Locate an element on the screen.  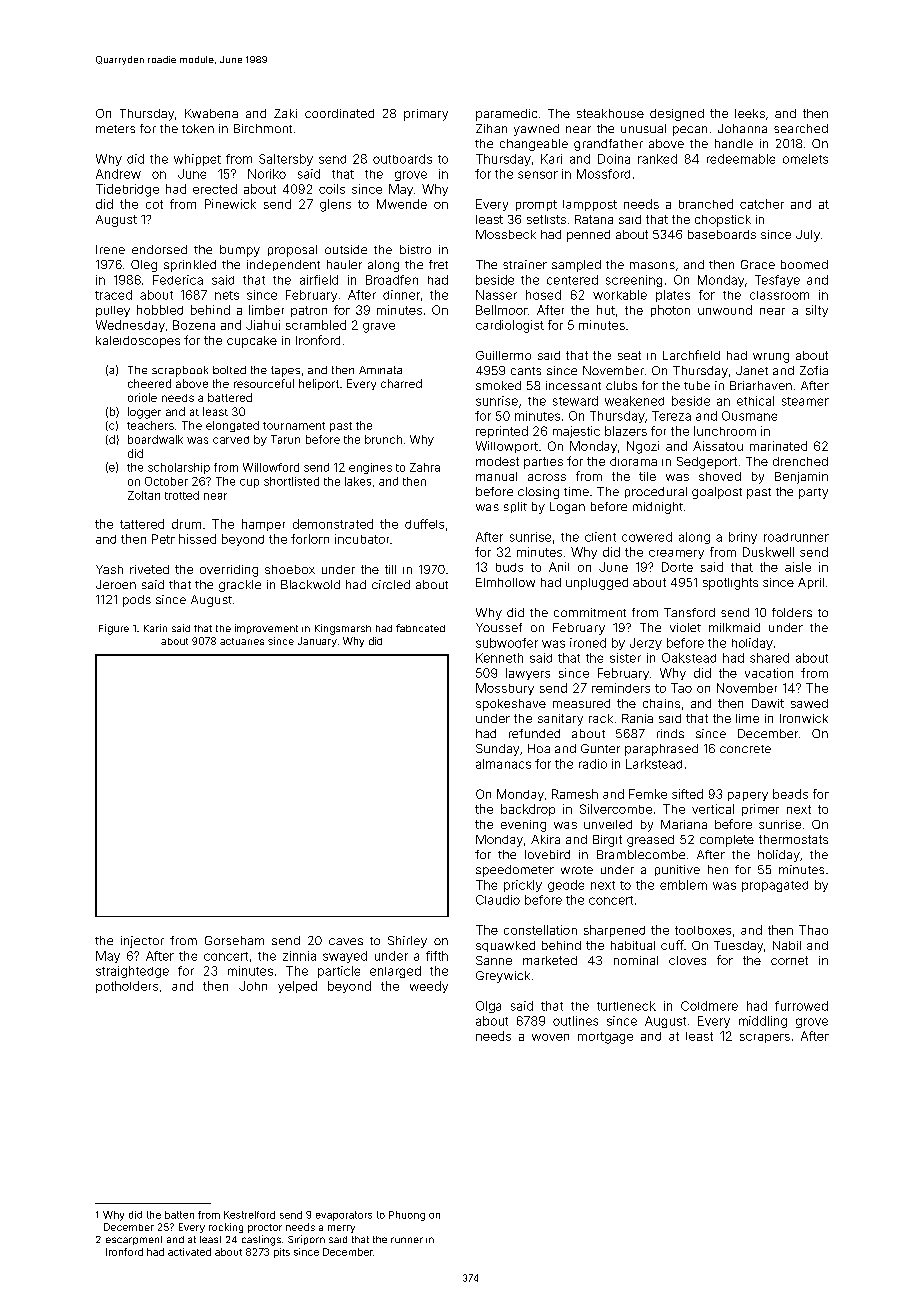
geode is located at coordinates (566, 886).
